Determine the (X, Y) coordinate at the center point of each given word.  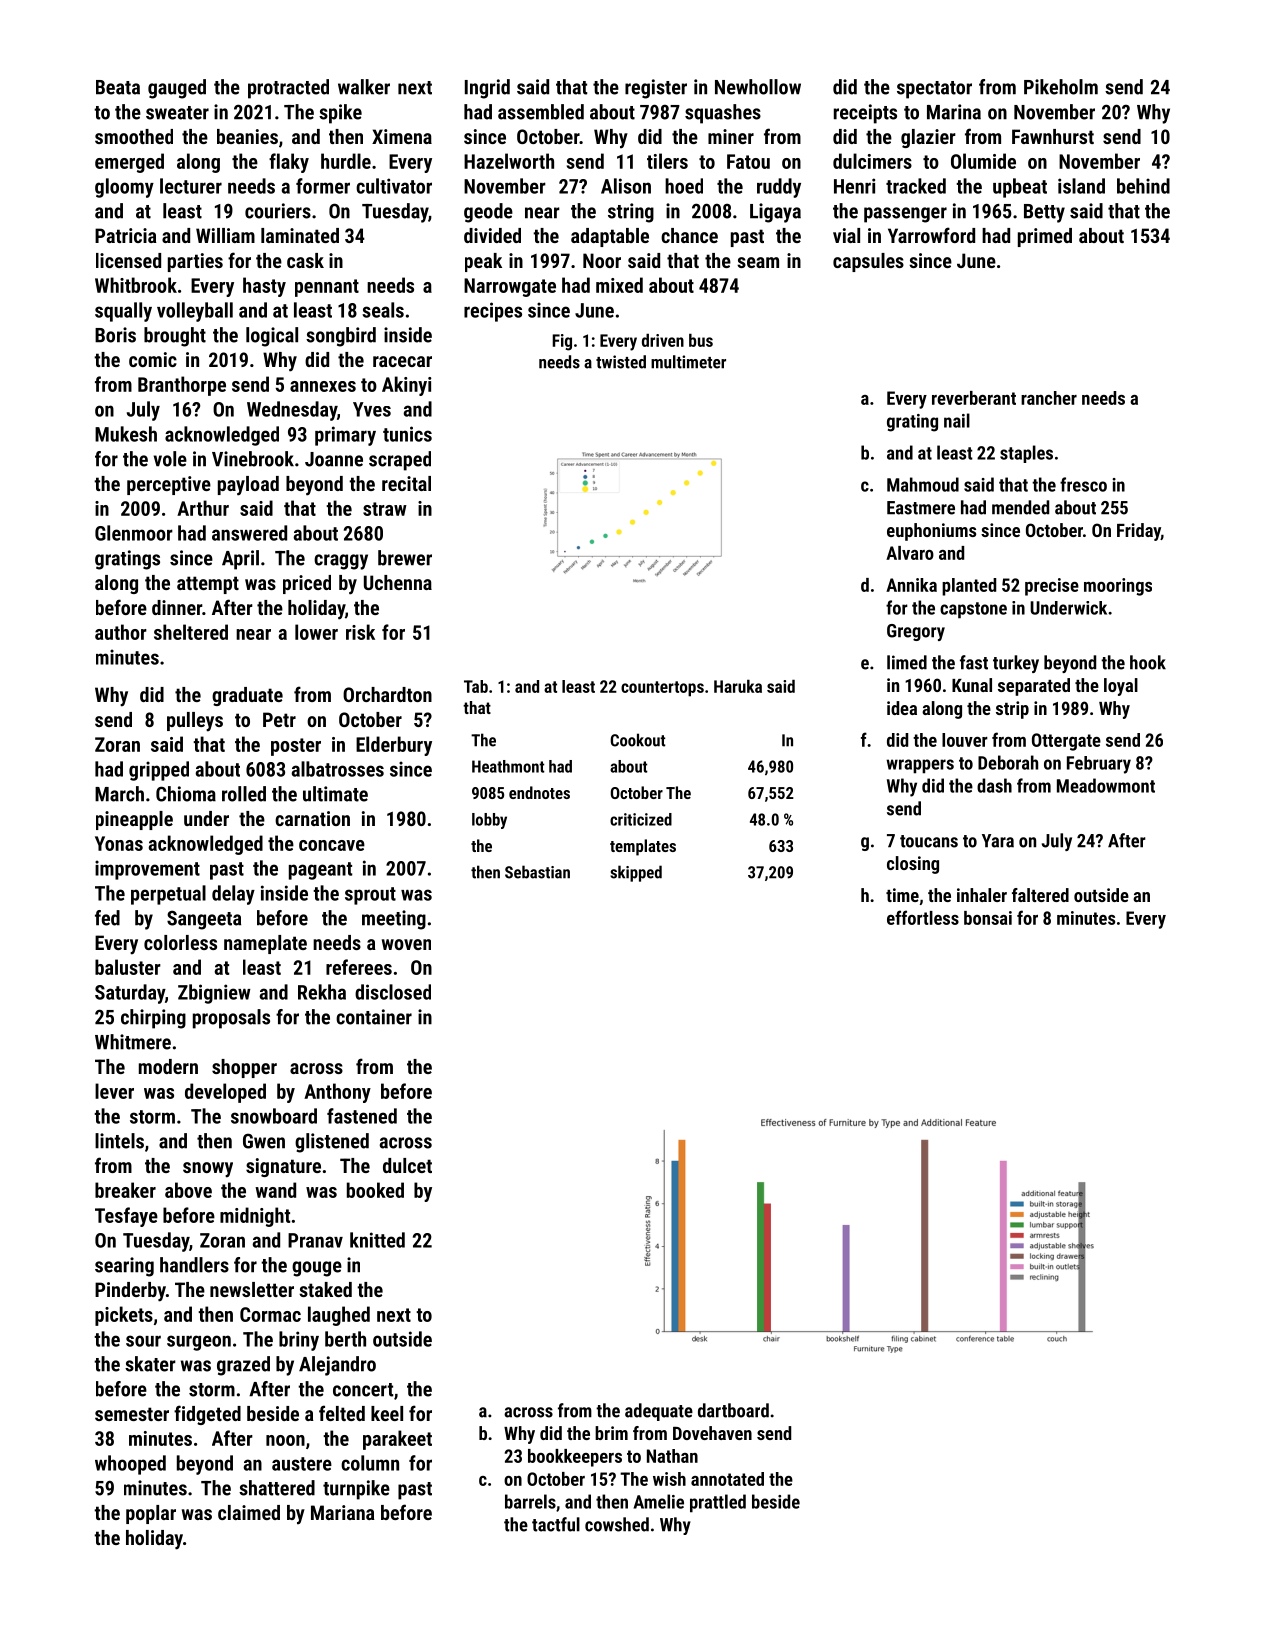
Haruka (738, 686)
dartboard (733, 1410)
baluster (128, 967)
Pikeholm (1061, 87)
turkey (1016, 664)
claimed (249, 1512)
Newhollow (758, 87)
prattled (718, 1503)
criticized (641, 819)
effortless (923, 917)
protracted (288, 89)
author (121, 632)
